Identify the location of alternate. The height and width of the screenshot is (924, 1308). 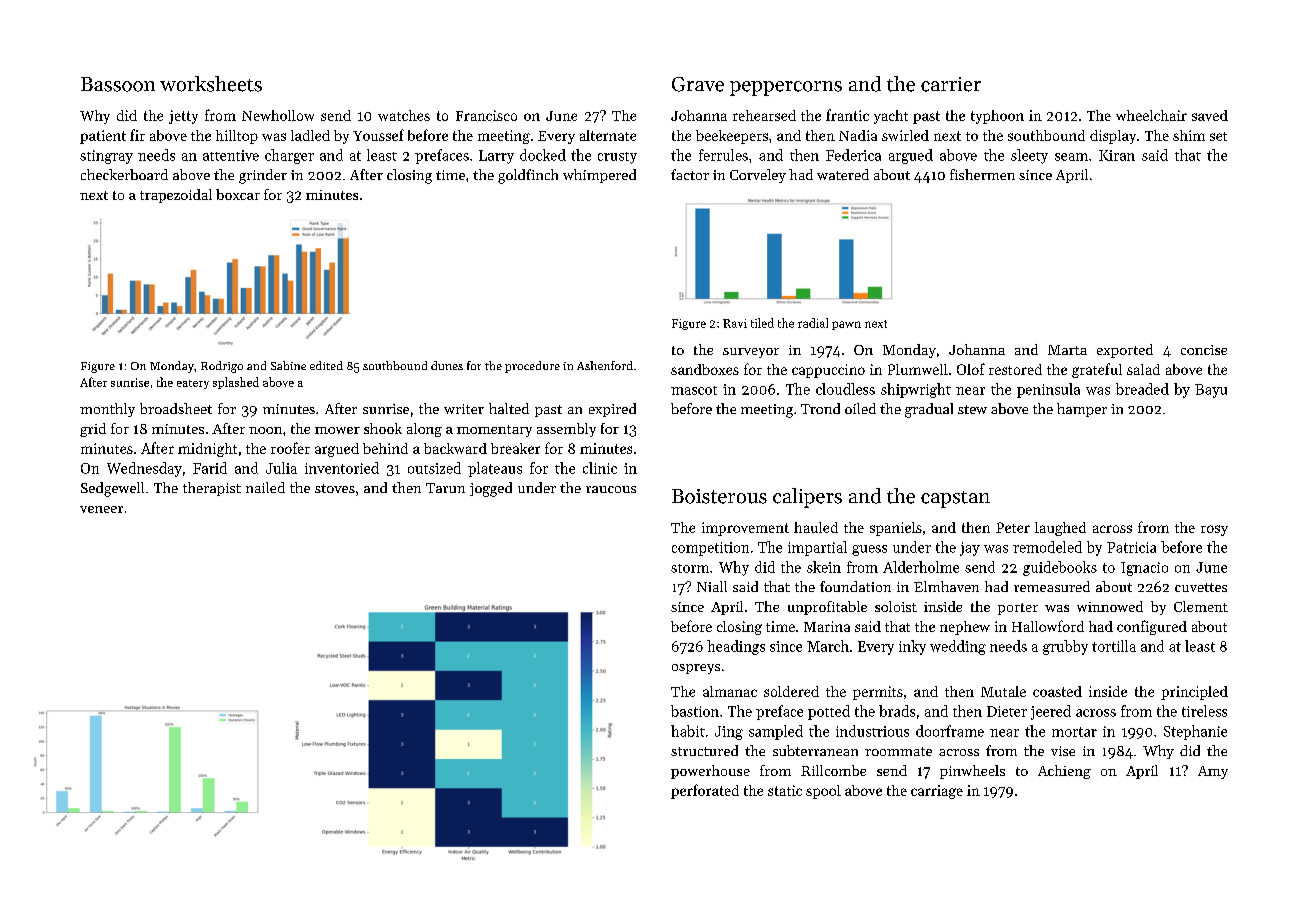
(608, 135).
